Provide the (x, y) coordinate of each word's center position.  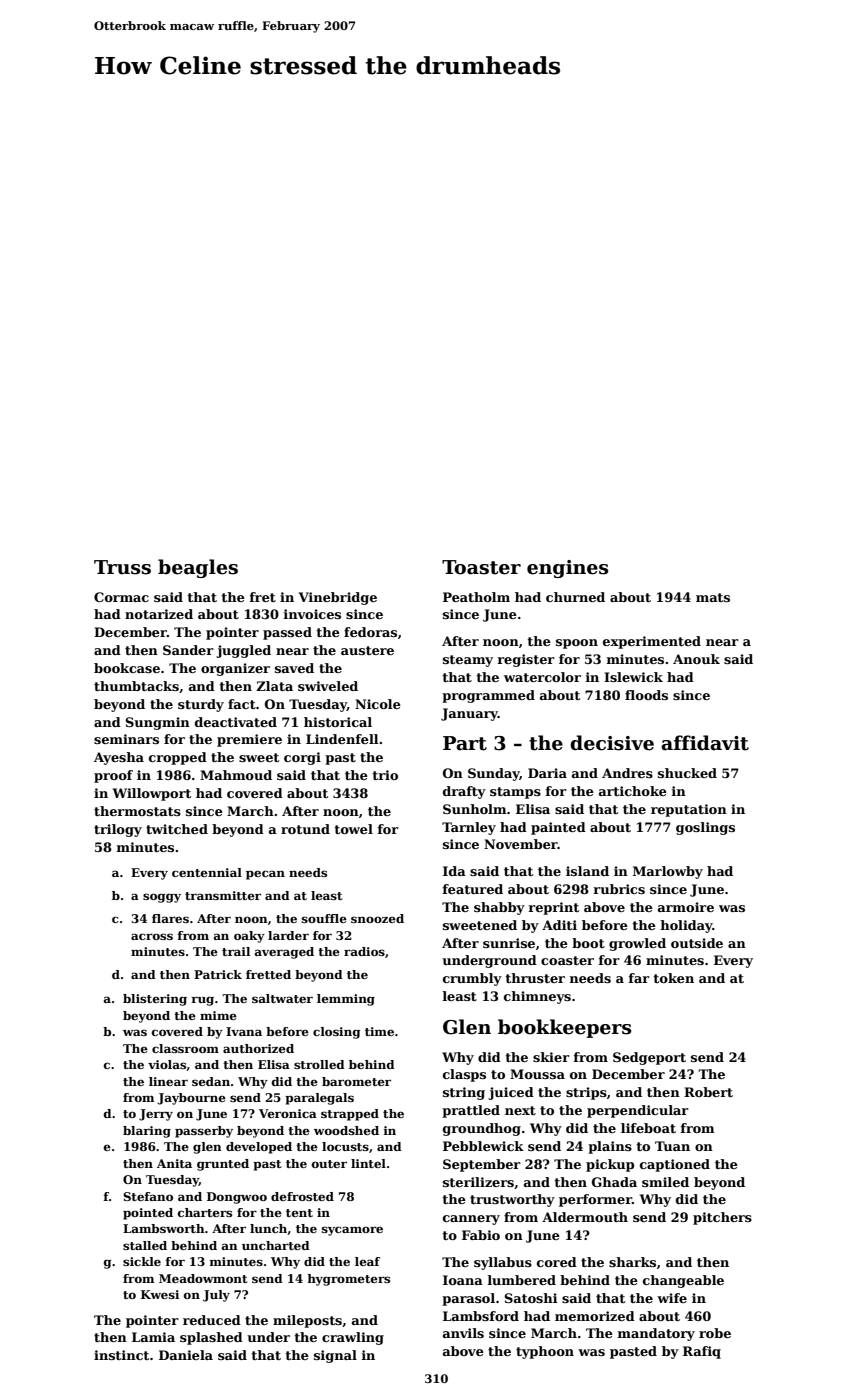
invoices (312, 614)
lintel (368, 1163)
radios (364, 951)
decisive (612, 743)
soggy (162, 898)
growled (637, 944)
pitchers (722, 1218)
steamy (468, 661)
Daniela (186, 1355)
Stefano (148, 1196)
